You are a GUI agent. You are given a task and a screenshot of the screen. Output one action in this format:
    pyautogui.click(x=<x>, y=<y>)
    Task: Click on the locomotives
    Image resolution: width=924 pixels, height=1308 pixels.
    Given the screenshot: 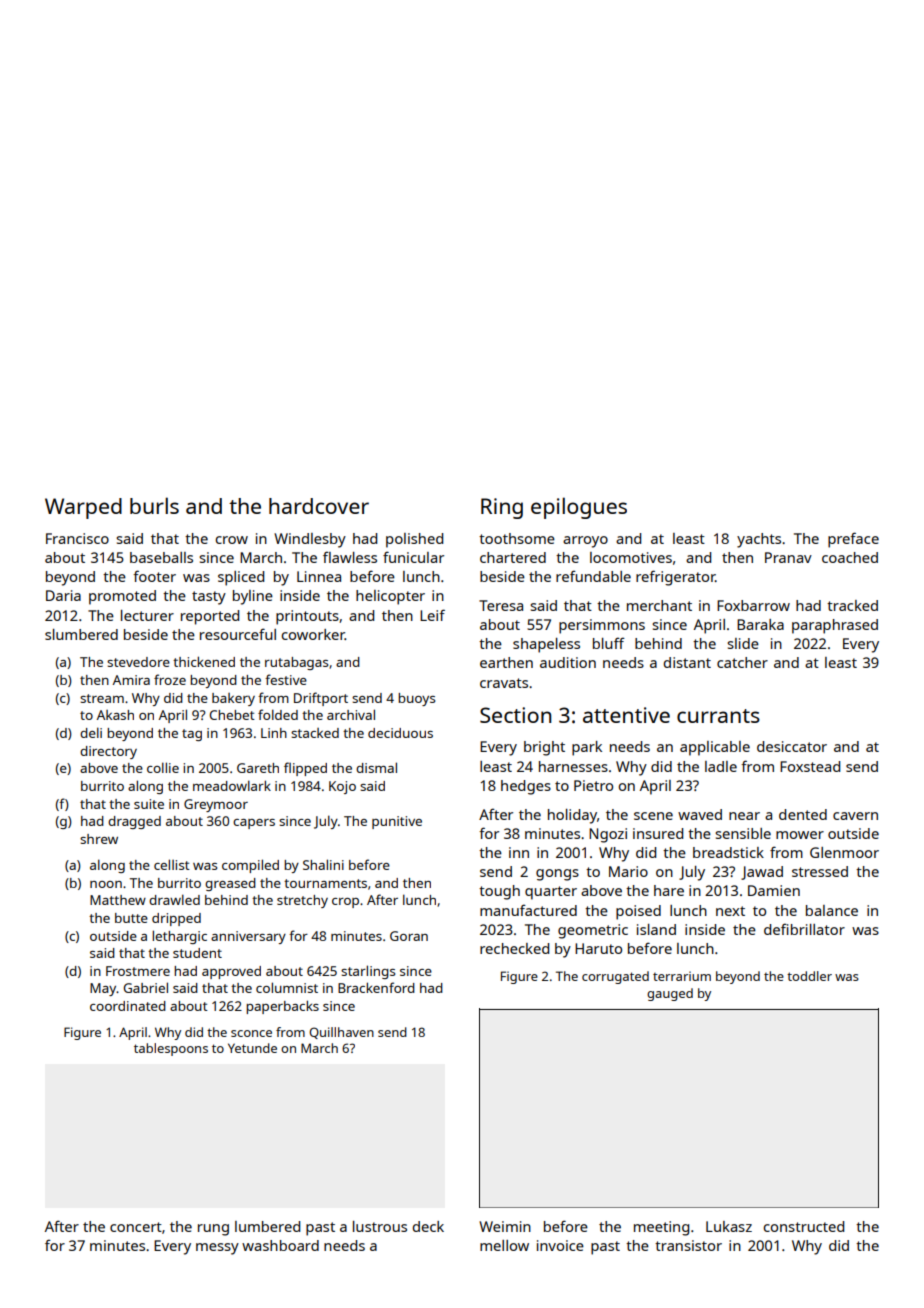 What is the action you would take?
    pyautogui.click(x=631, y=557)
